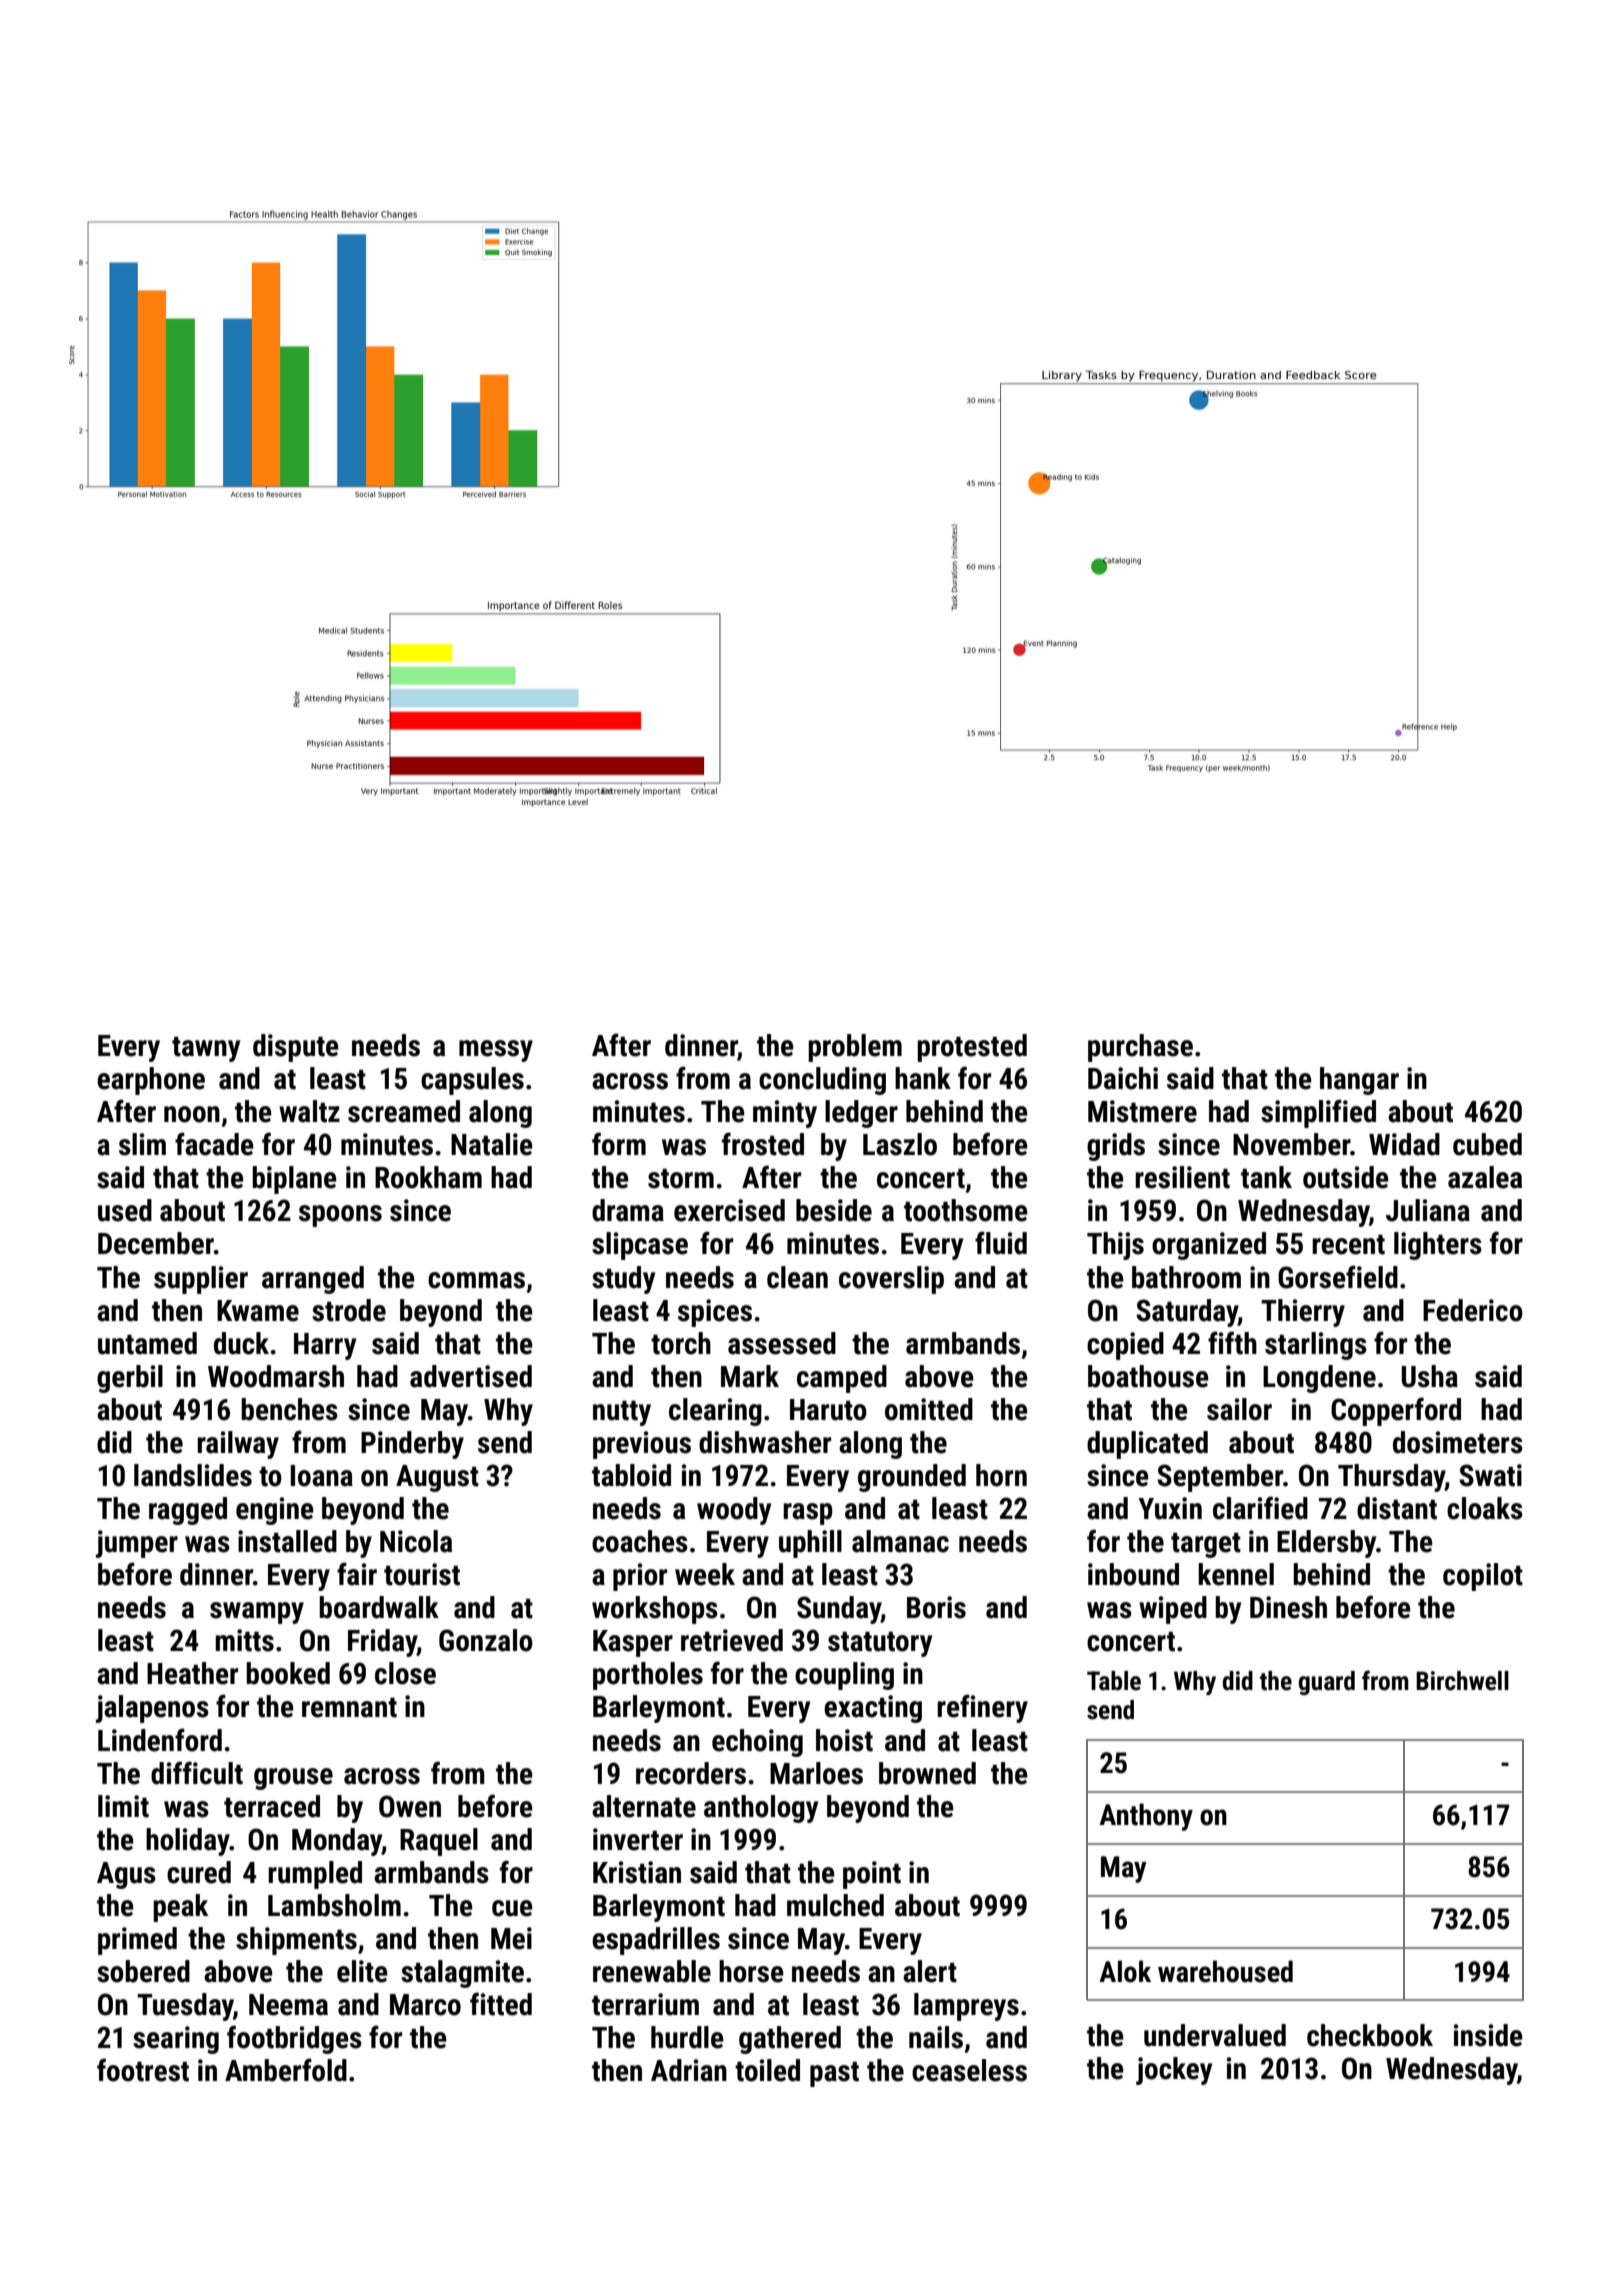 The width and height of the image is (1620, 2292). What do you see at coordinates (1462, 1681) in the image?
I see `Birchwell` at bounding box center [1462, 1681].
